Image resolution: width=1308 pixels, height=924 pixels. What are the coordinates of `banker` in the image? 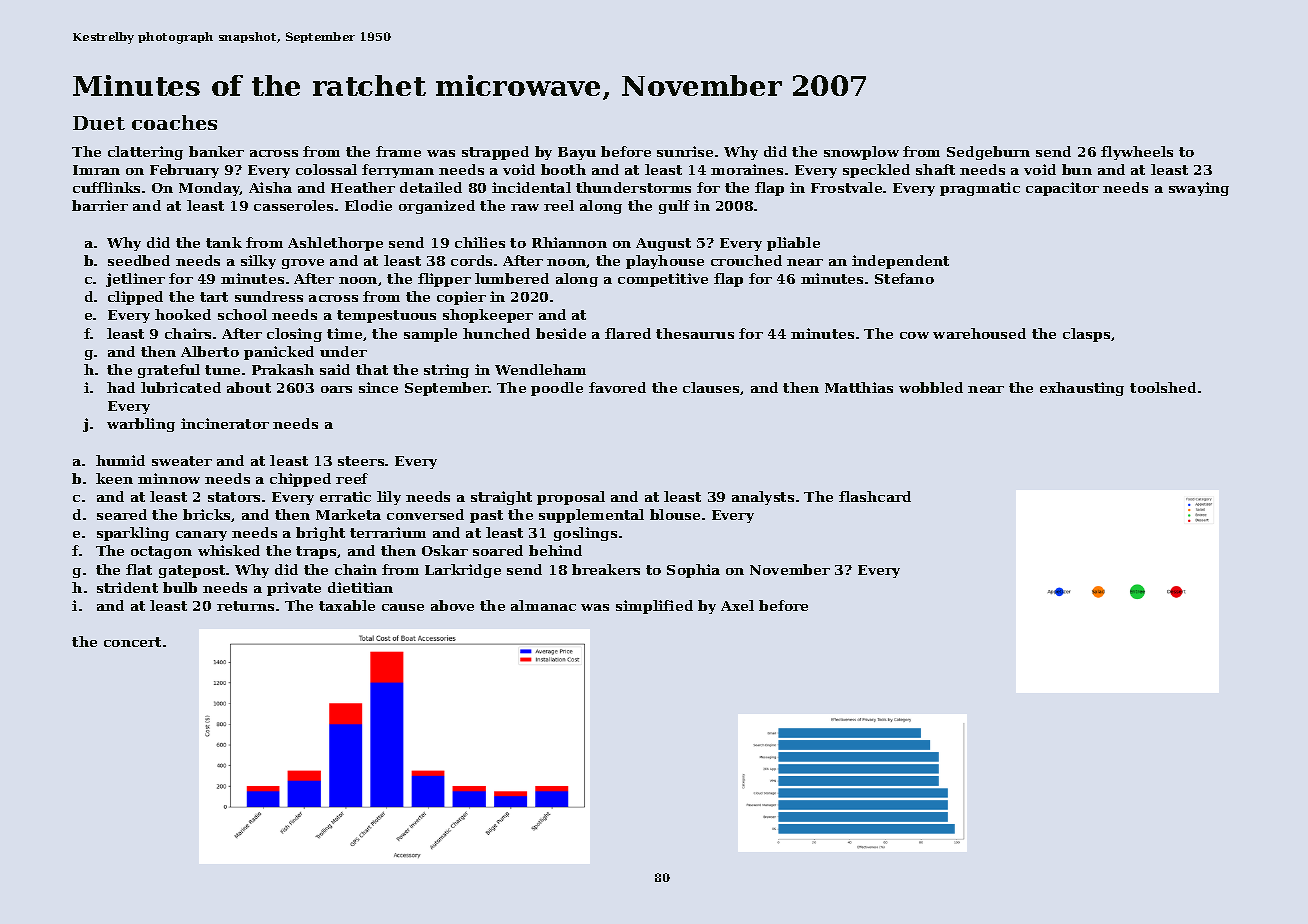 It's located at (216, 151).
